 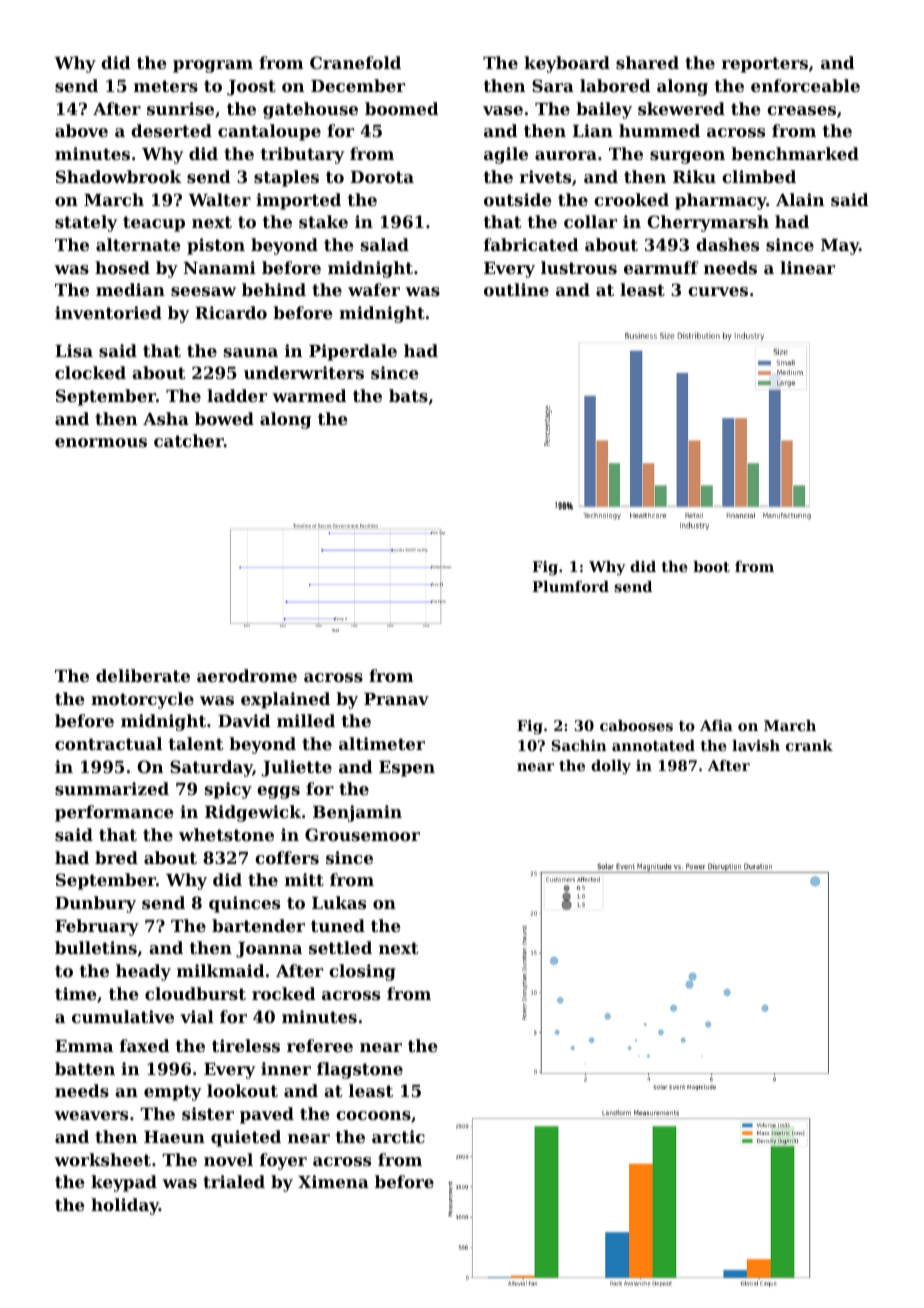 I want to click on boot, so click(x=711, y=566).
